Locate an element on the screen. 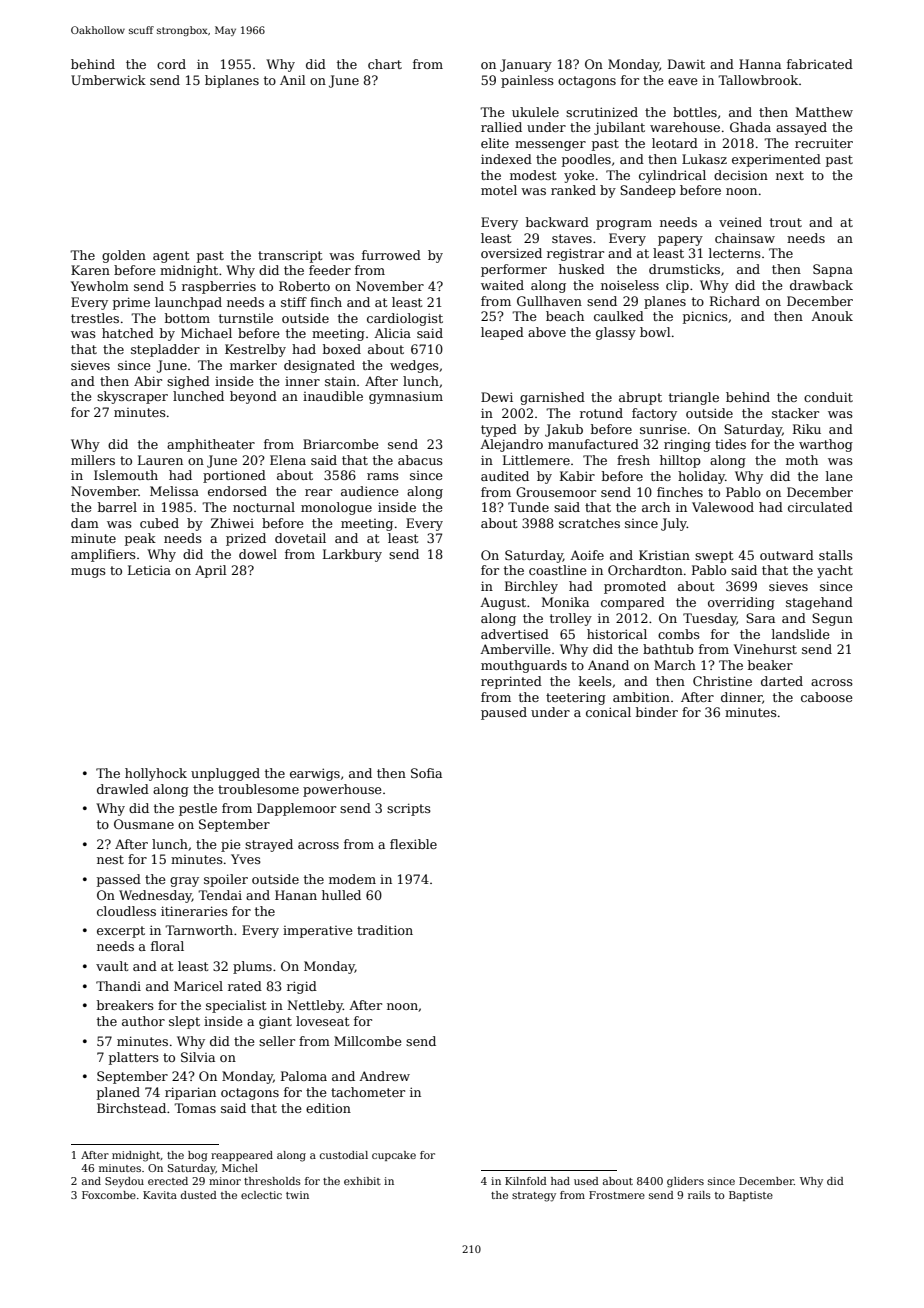 This screenshot has height=1308, width=924. rails is located at coordinates (699, 1195).
